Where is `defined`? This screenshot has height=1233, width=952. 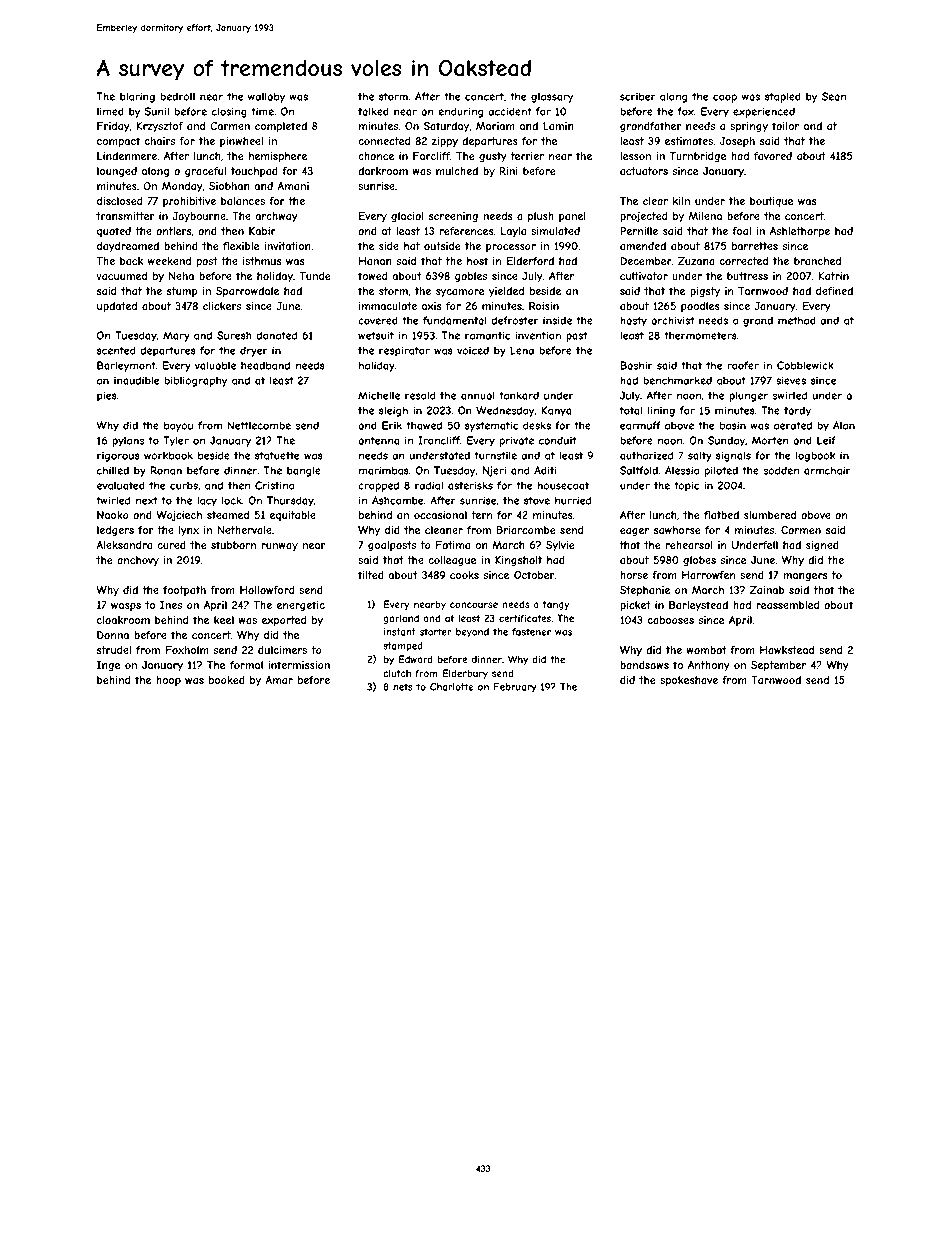 defined is located at coordinates (834, 291).
